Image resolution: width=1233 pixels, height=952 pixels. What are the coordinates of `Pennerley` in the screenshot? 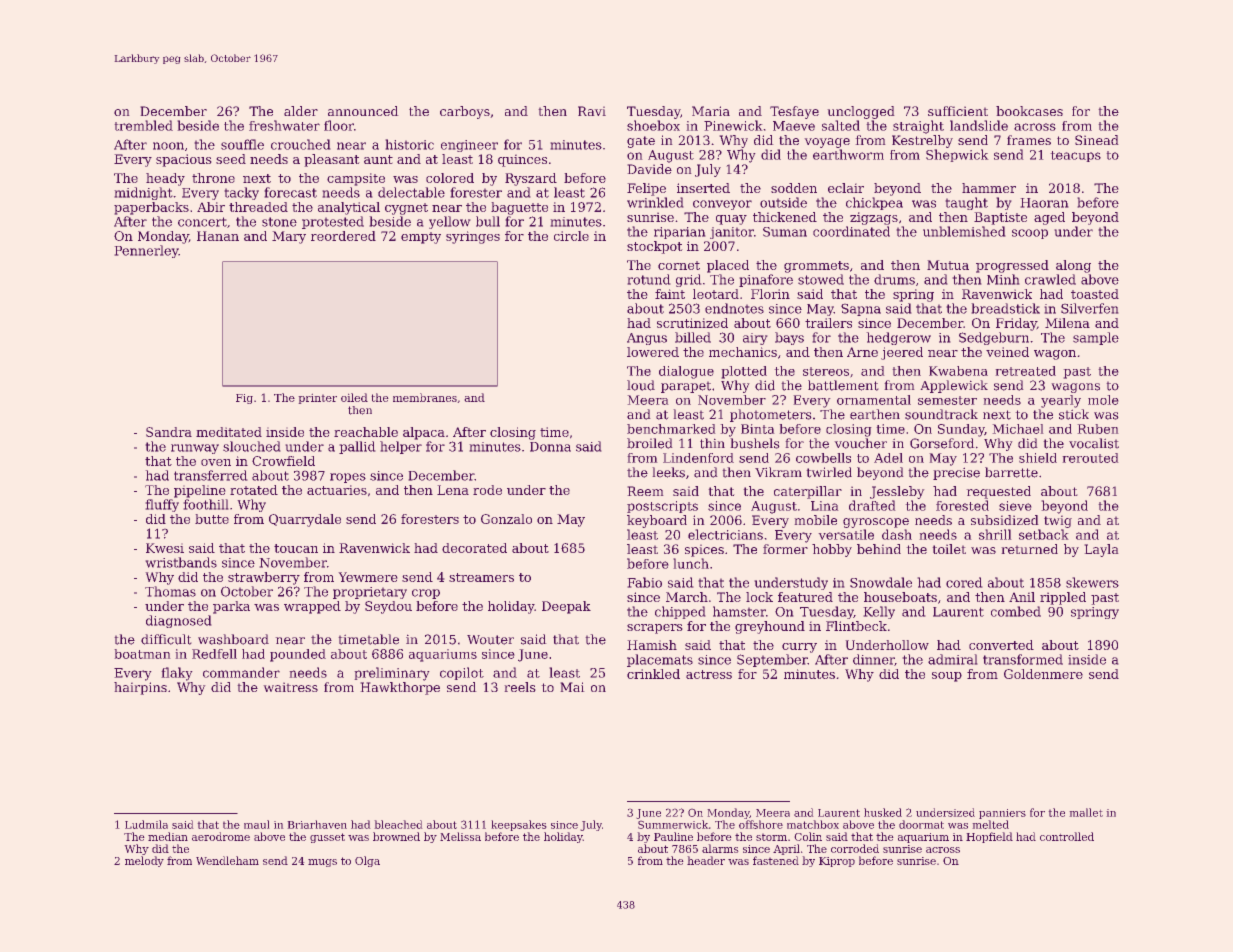 It's located at (146, 251).
